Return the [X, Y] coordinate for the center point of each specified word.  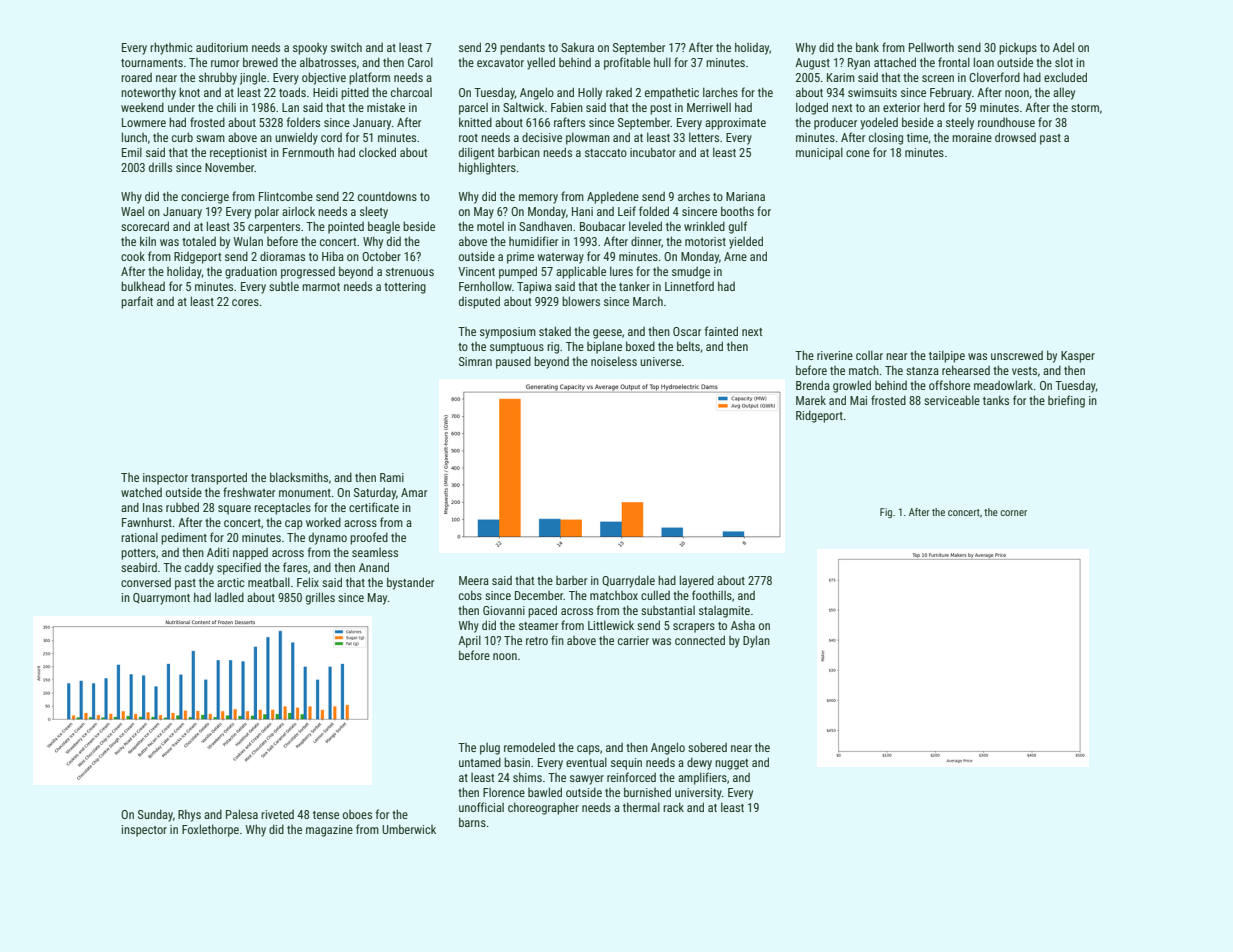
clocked [377, 152]
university [698, 794]
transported [219, 478]
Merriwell [709, 107]
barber [571, 580]
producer [835, 123]
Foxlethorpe [210, 830]
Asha [743, 625]
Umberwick [409, 829]
